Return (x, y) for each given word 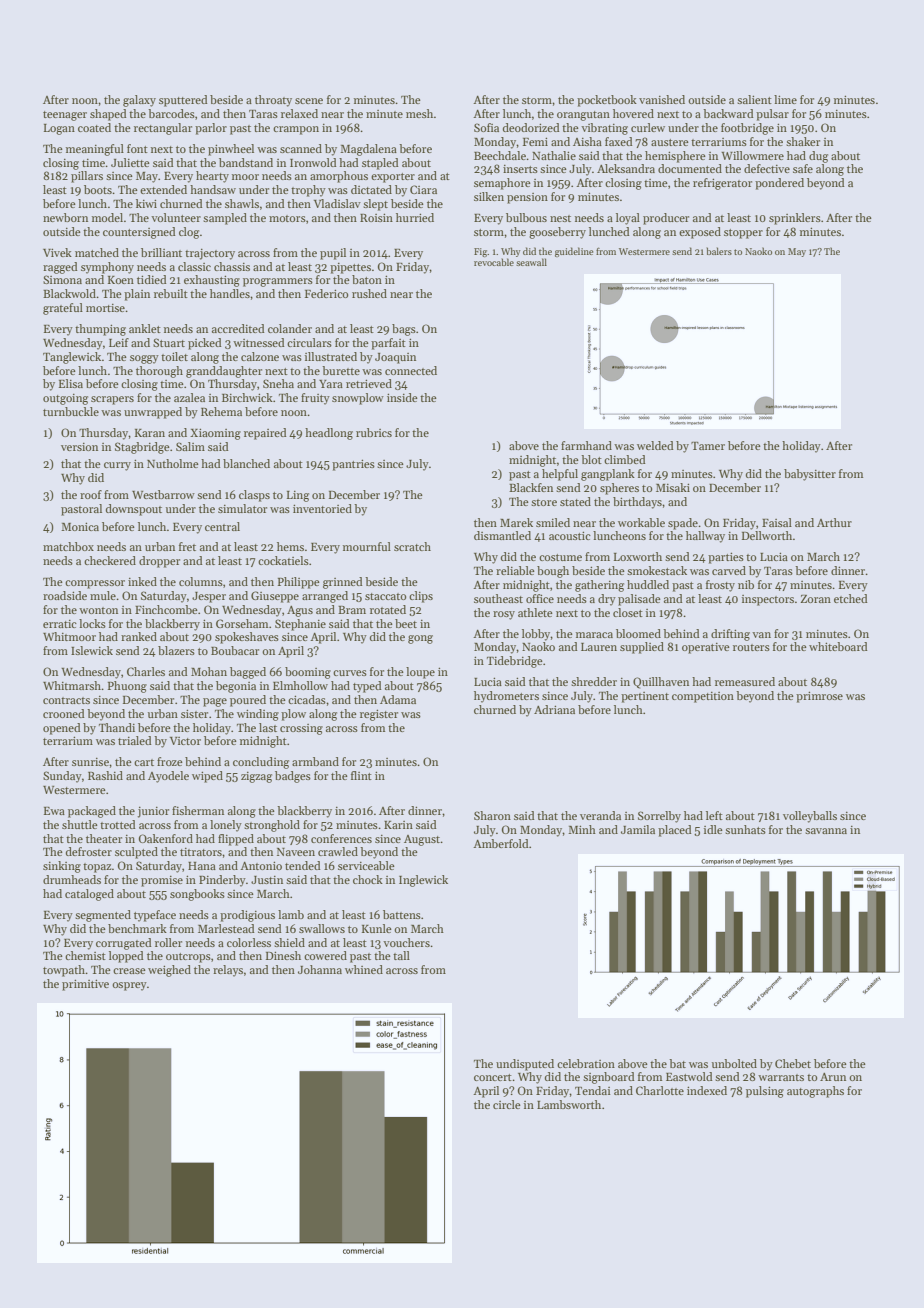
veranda (600, 815)
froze (170, 761)
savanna (826, 831)
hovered (633, 113)
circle (507, 1104)
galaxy (139, 101)
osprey (129, 986)
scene (309, 101)
